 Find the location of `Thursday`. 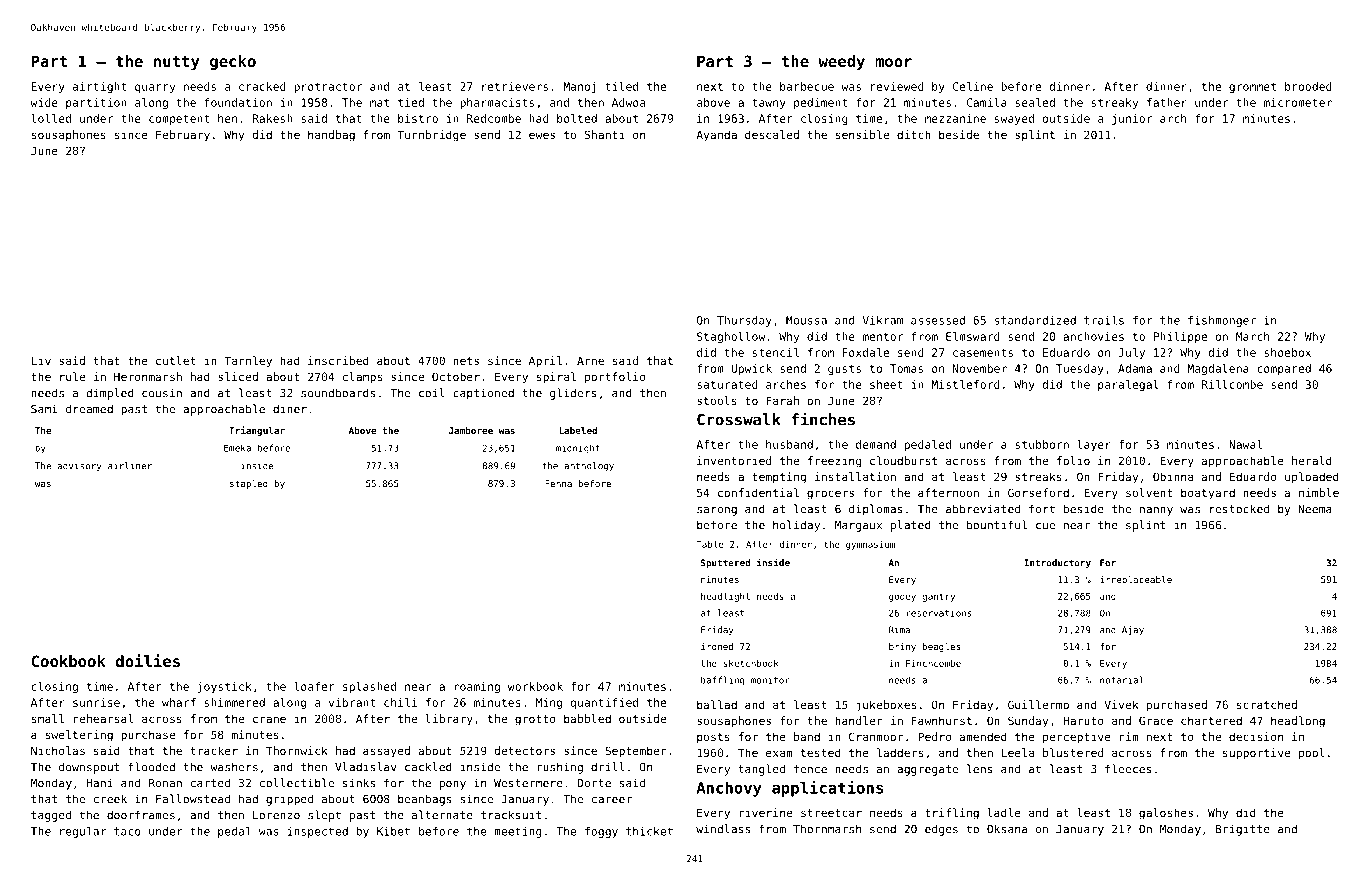

Thursday is located at coordinates (744, 321).
